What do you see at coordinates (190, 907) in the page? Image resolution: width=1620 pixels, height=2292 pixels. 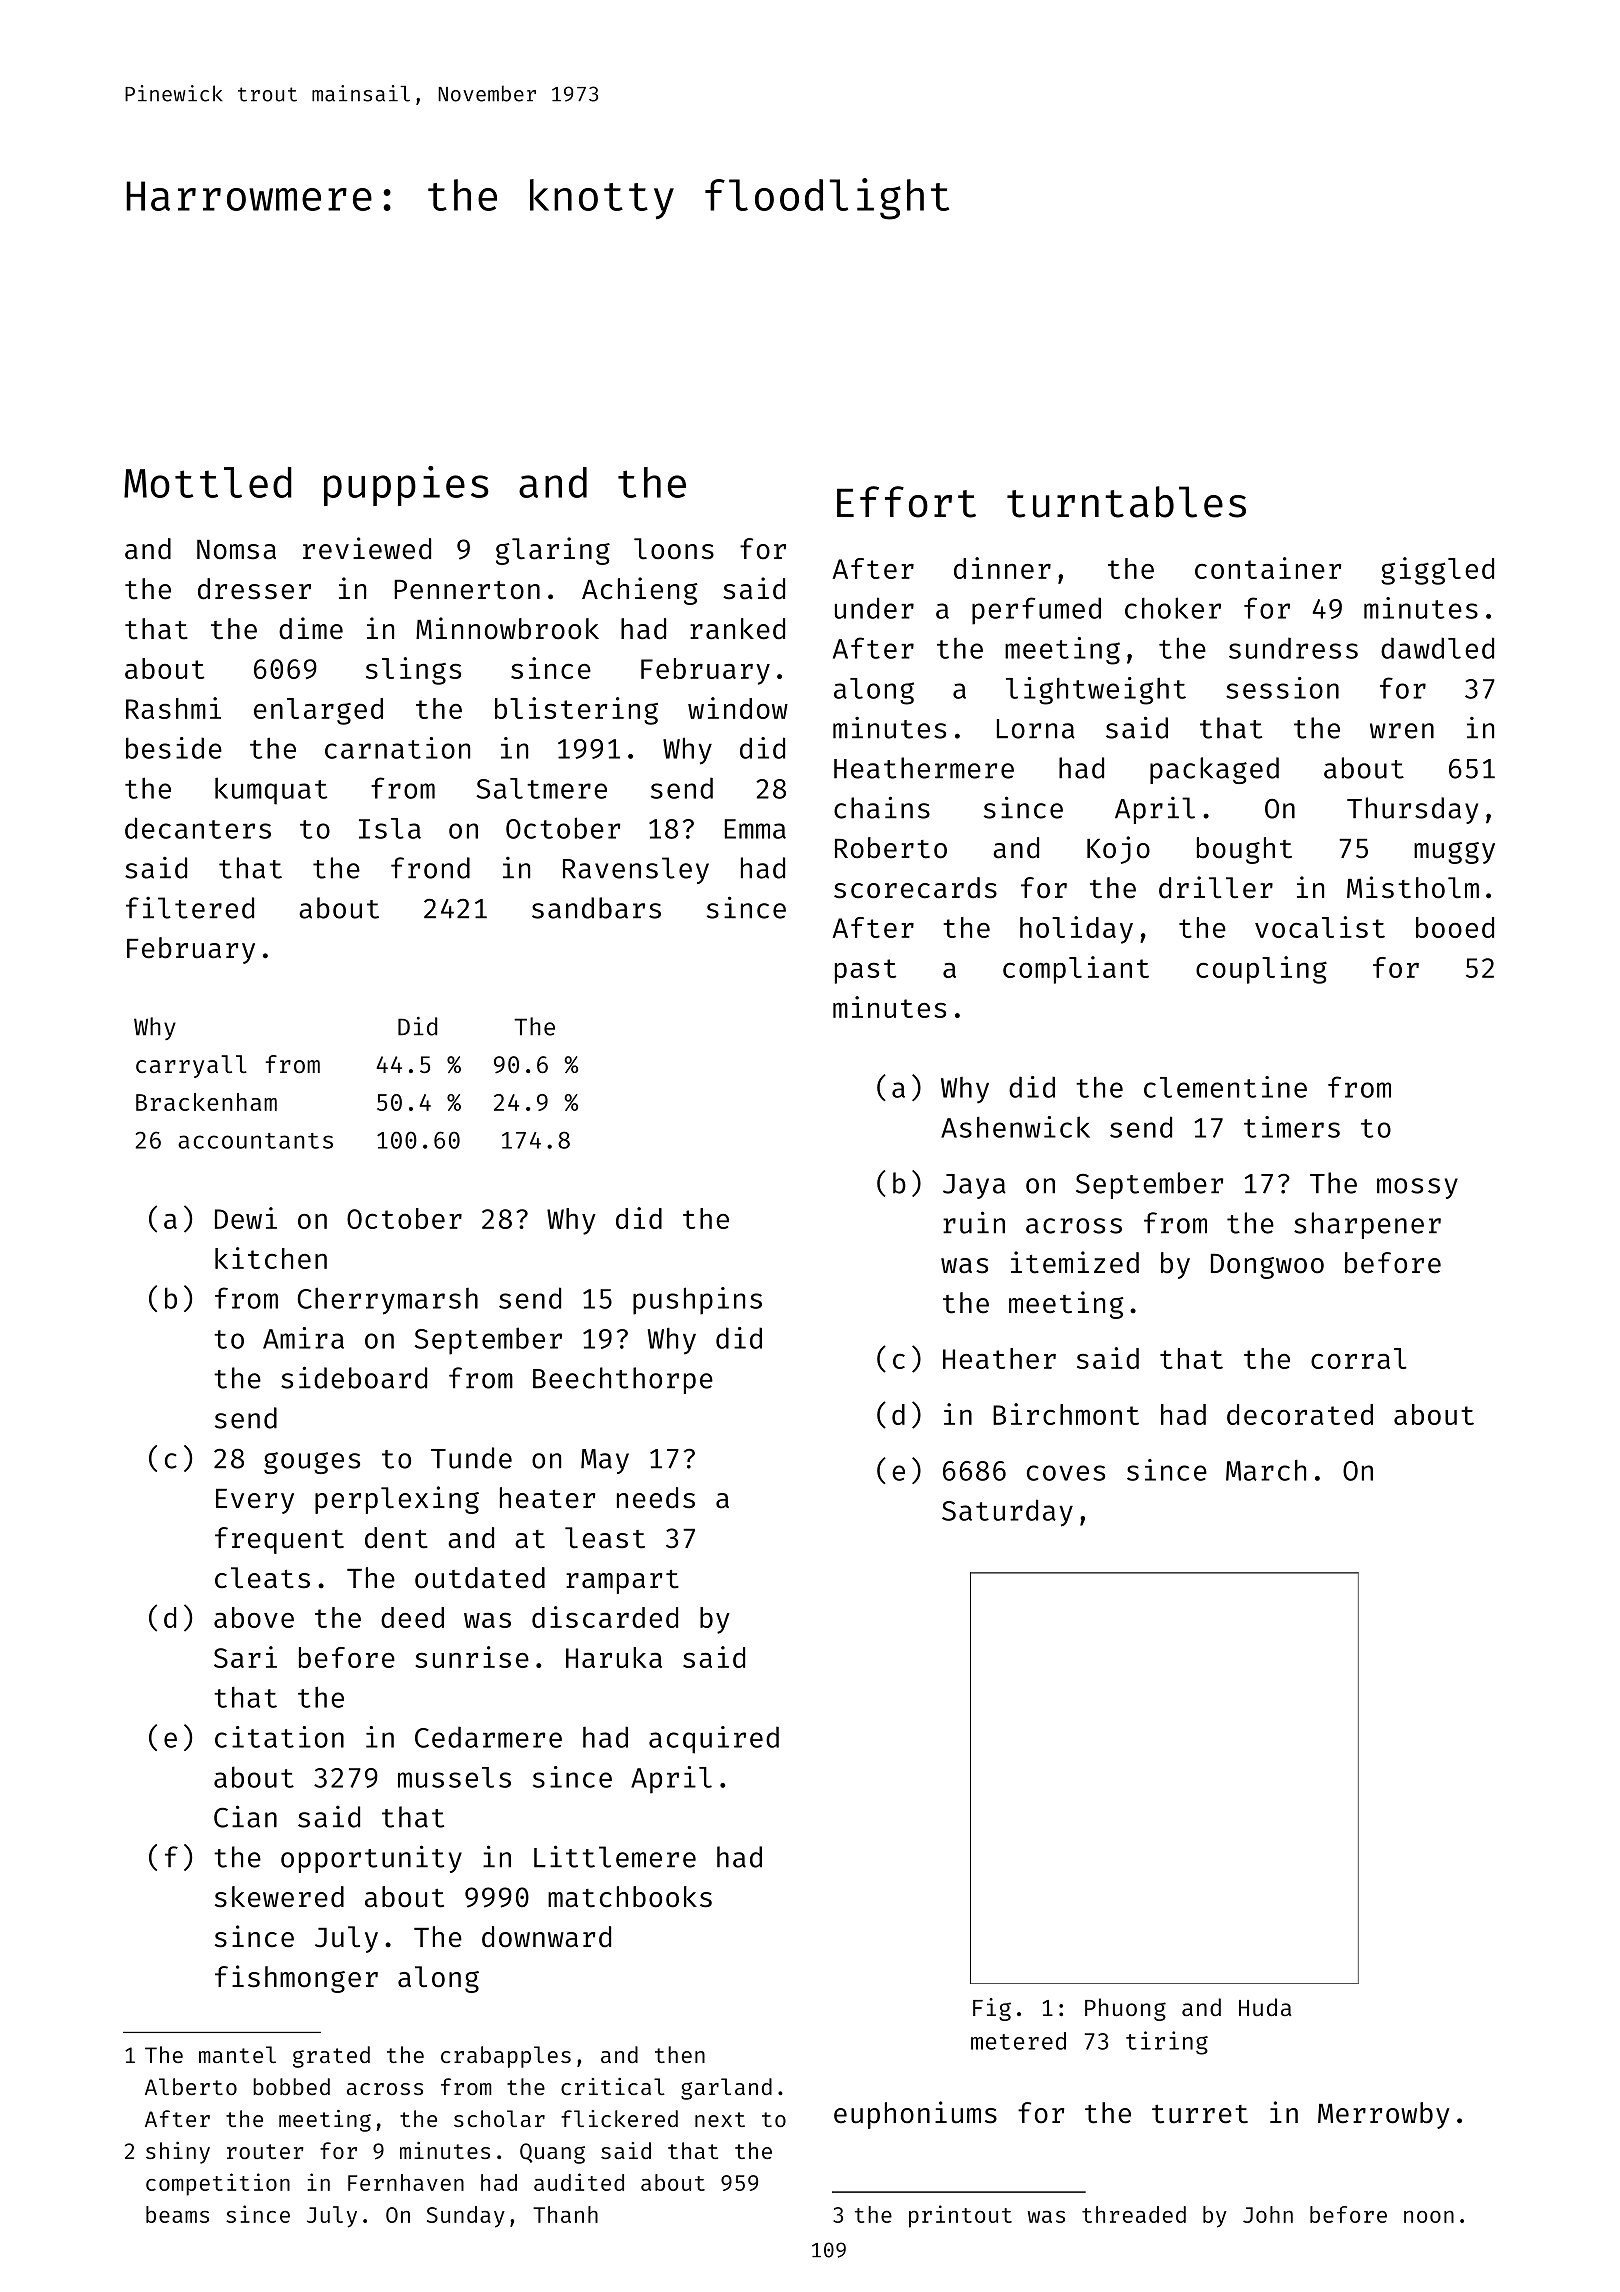 I see `filtered` at bounding box center [190, 907].
